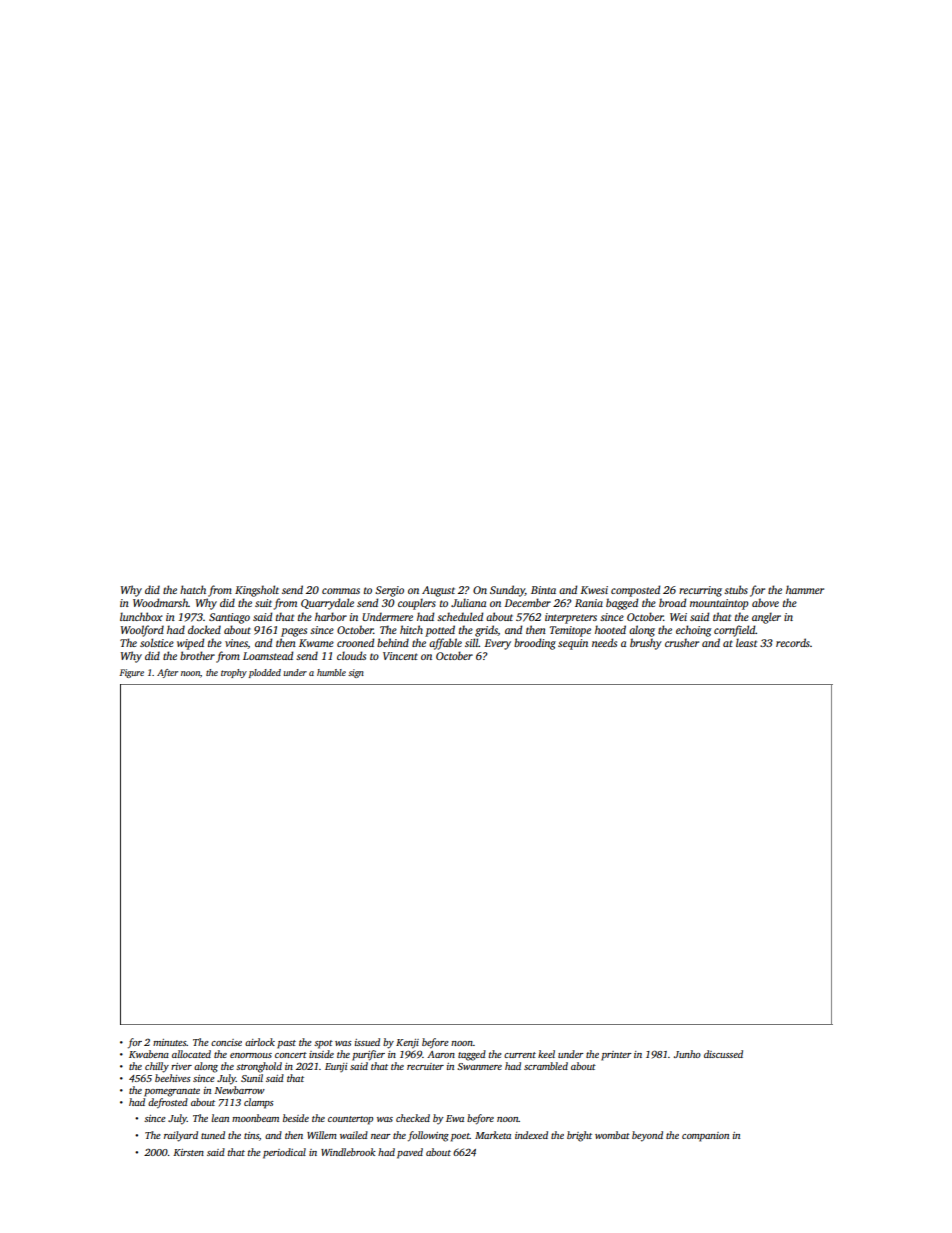 The image size is (952, 1233). Describe the element at coordinates (167, 673) in the screenshot. I see `After` at that location.
